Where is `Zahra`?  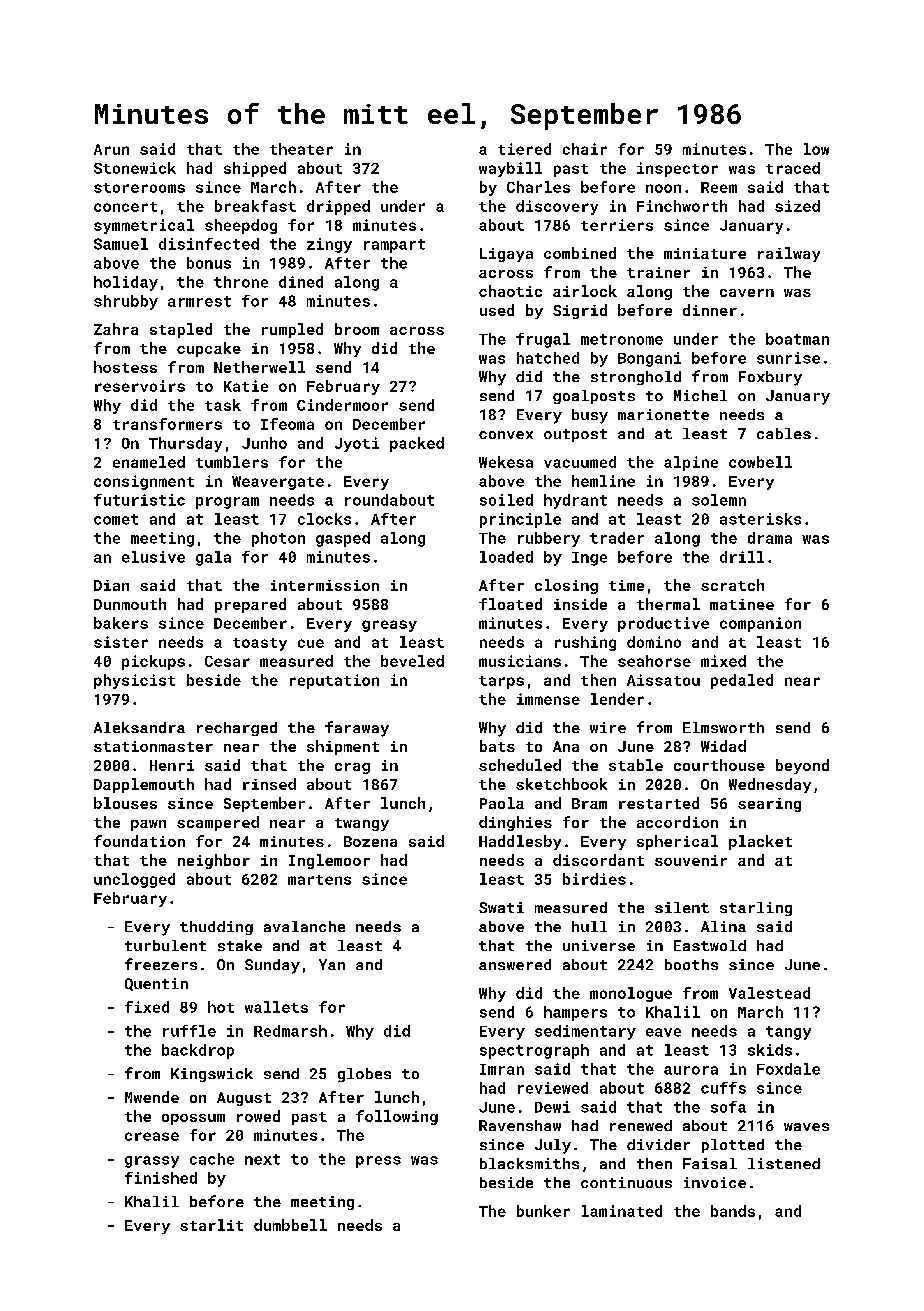
Zahra is located at coordinates (116, 329).
